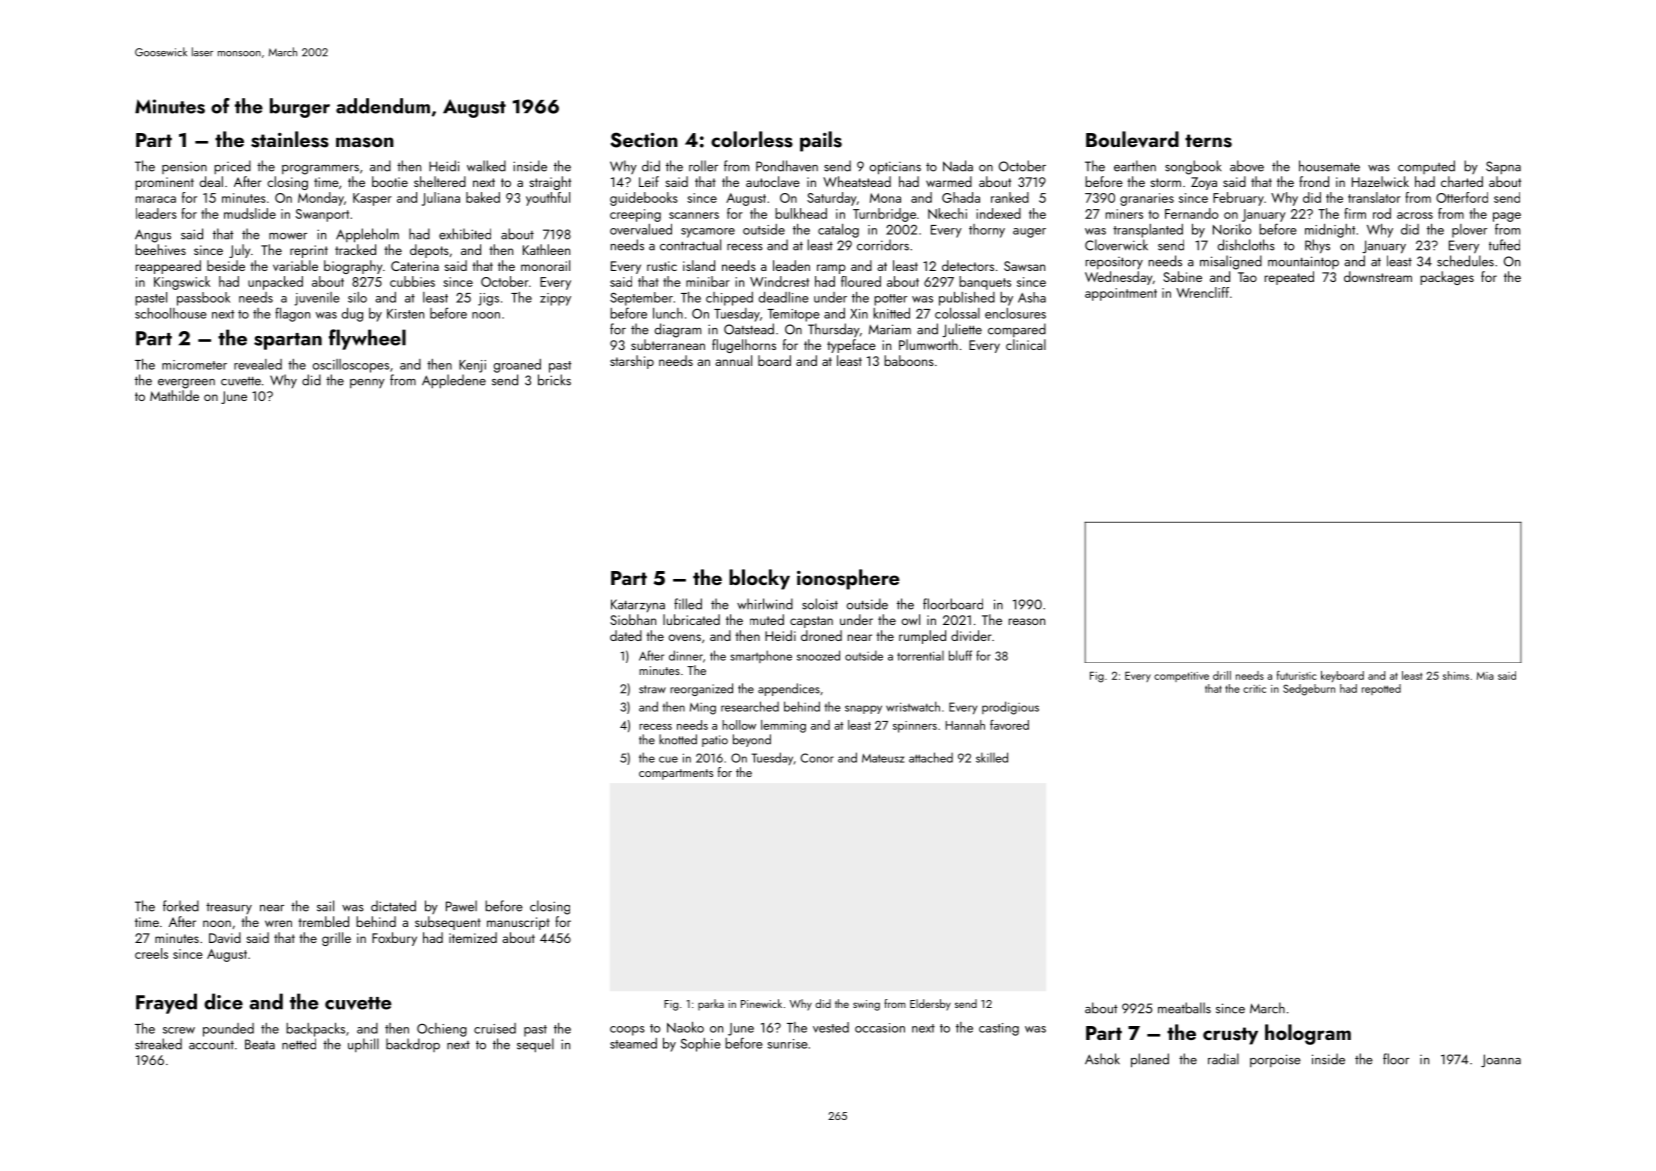 The image size is (1656, 1171). What do you see at coordinates (1208, 141) in the document?
I see `terns` at bounding box center [1208, 141].
